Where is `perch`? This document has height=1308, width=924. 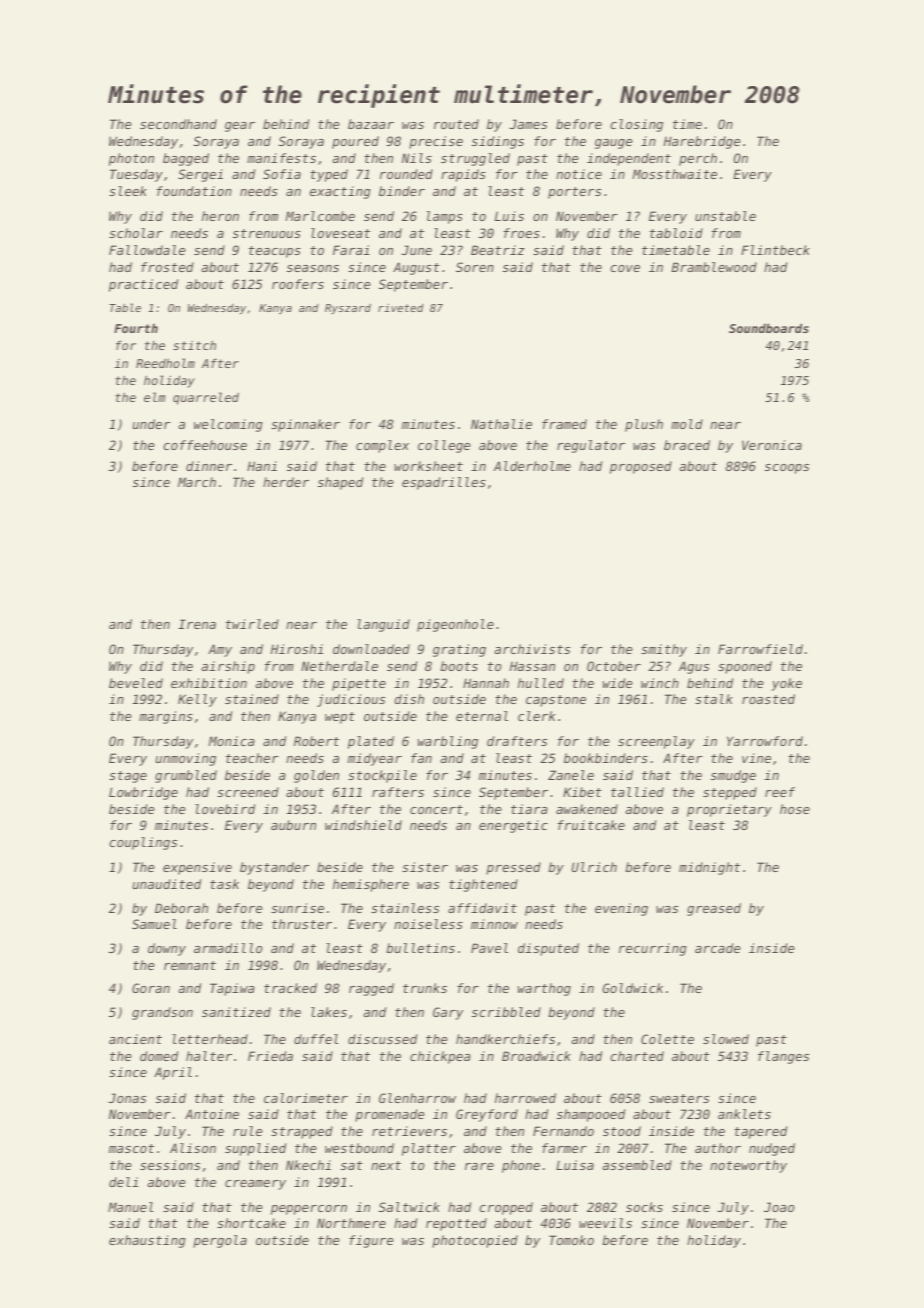
perch is located at coordinates (698, 159).
